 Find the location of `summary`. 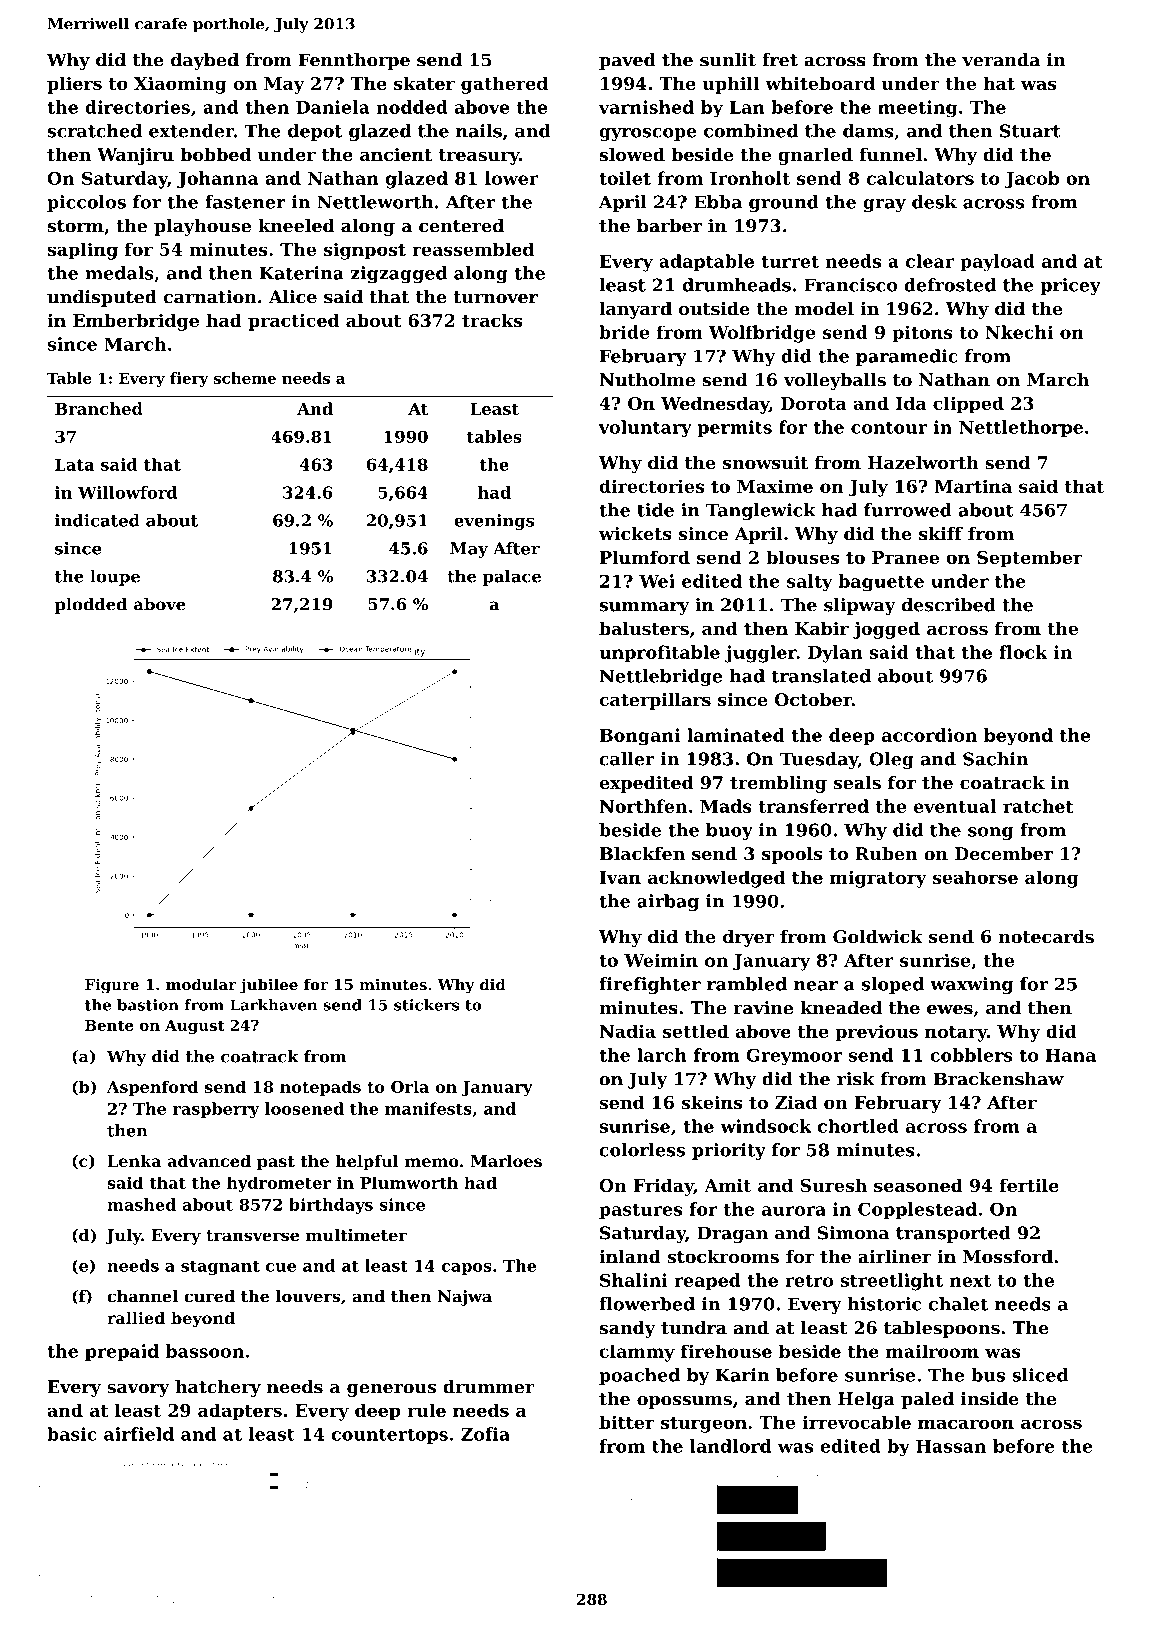

summary is located at coordinates (644, 608).
